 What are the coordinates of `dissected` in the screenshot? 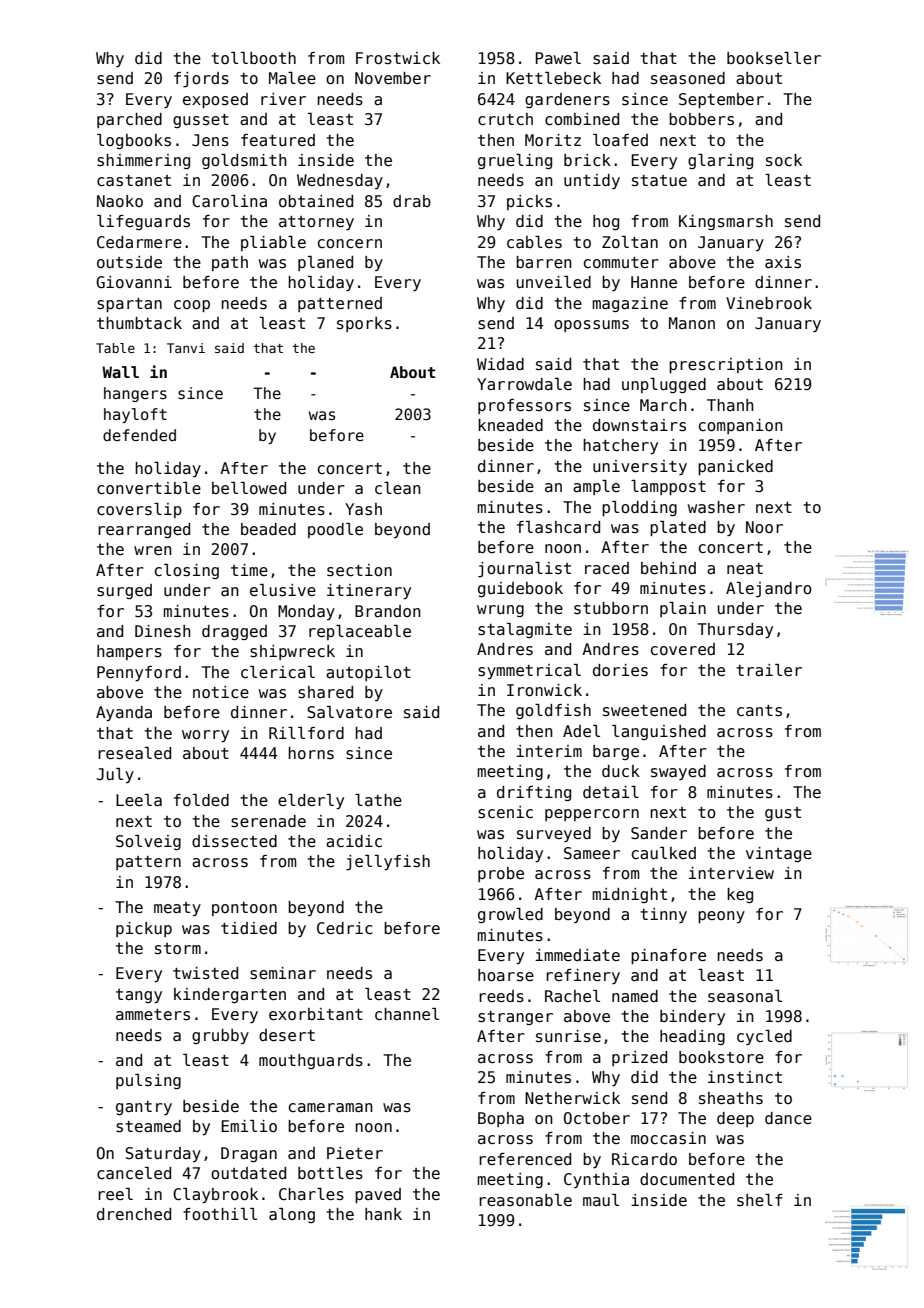 It's located at (234, 841).
